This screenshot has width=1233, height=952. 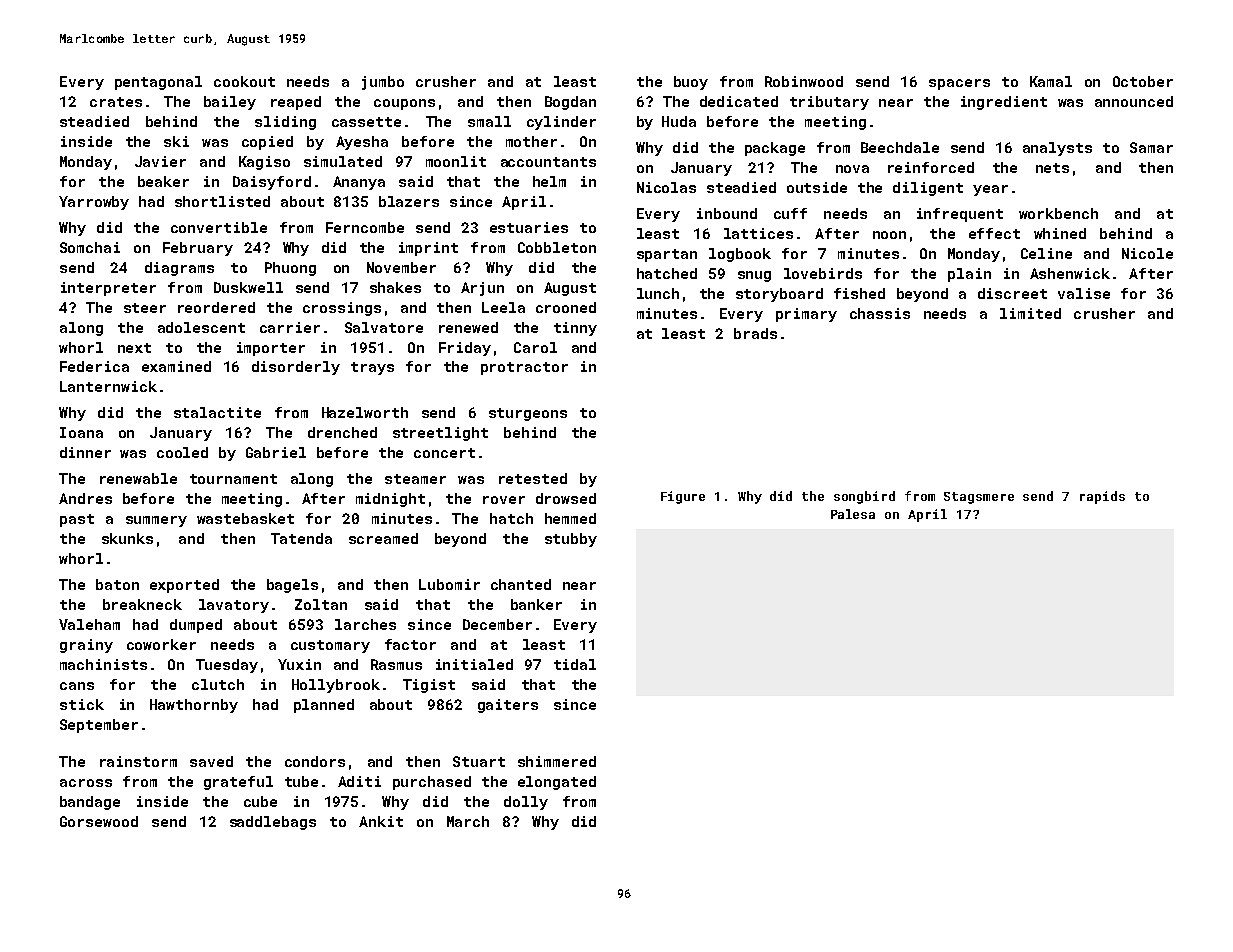 What do you see at coordinates (81, 432) in the screenshot?
I see `Ioana` at bounding box center [81, 432].
